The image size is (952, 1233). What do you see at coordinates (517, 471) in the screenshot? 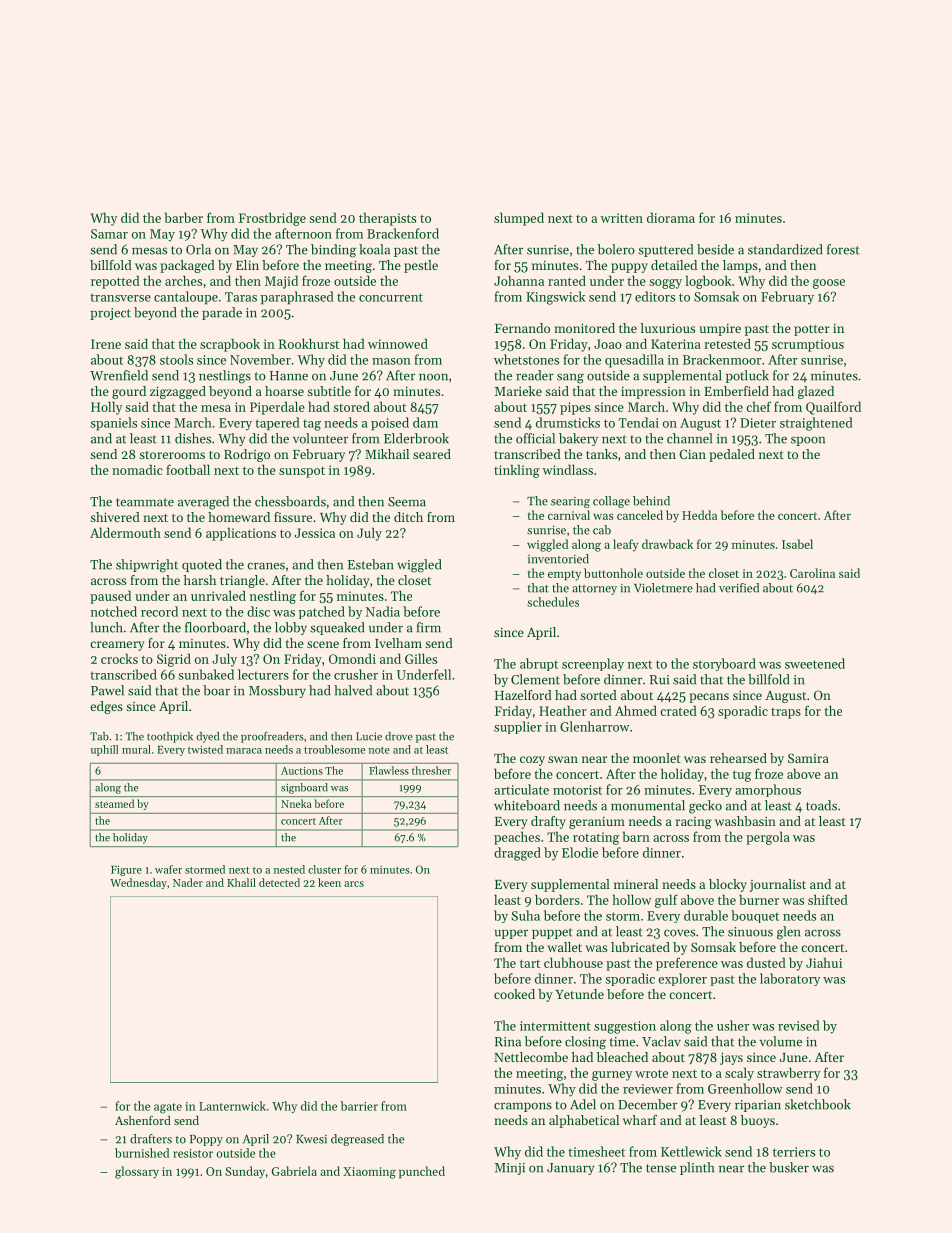
I see `tinkling` at bounding box center [517, 471].
